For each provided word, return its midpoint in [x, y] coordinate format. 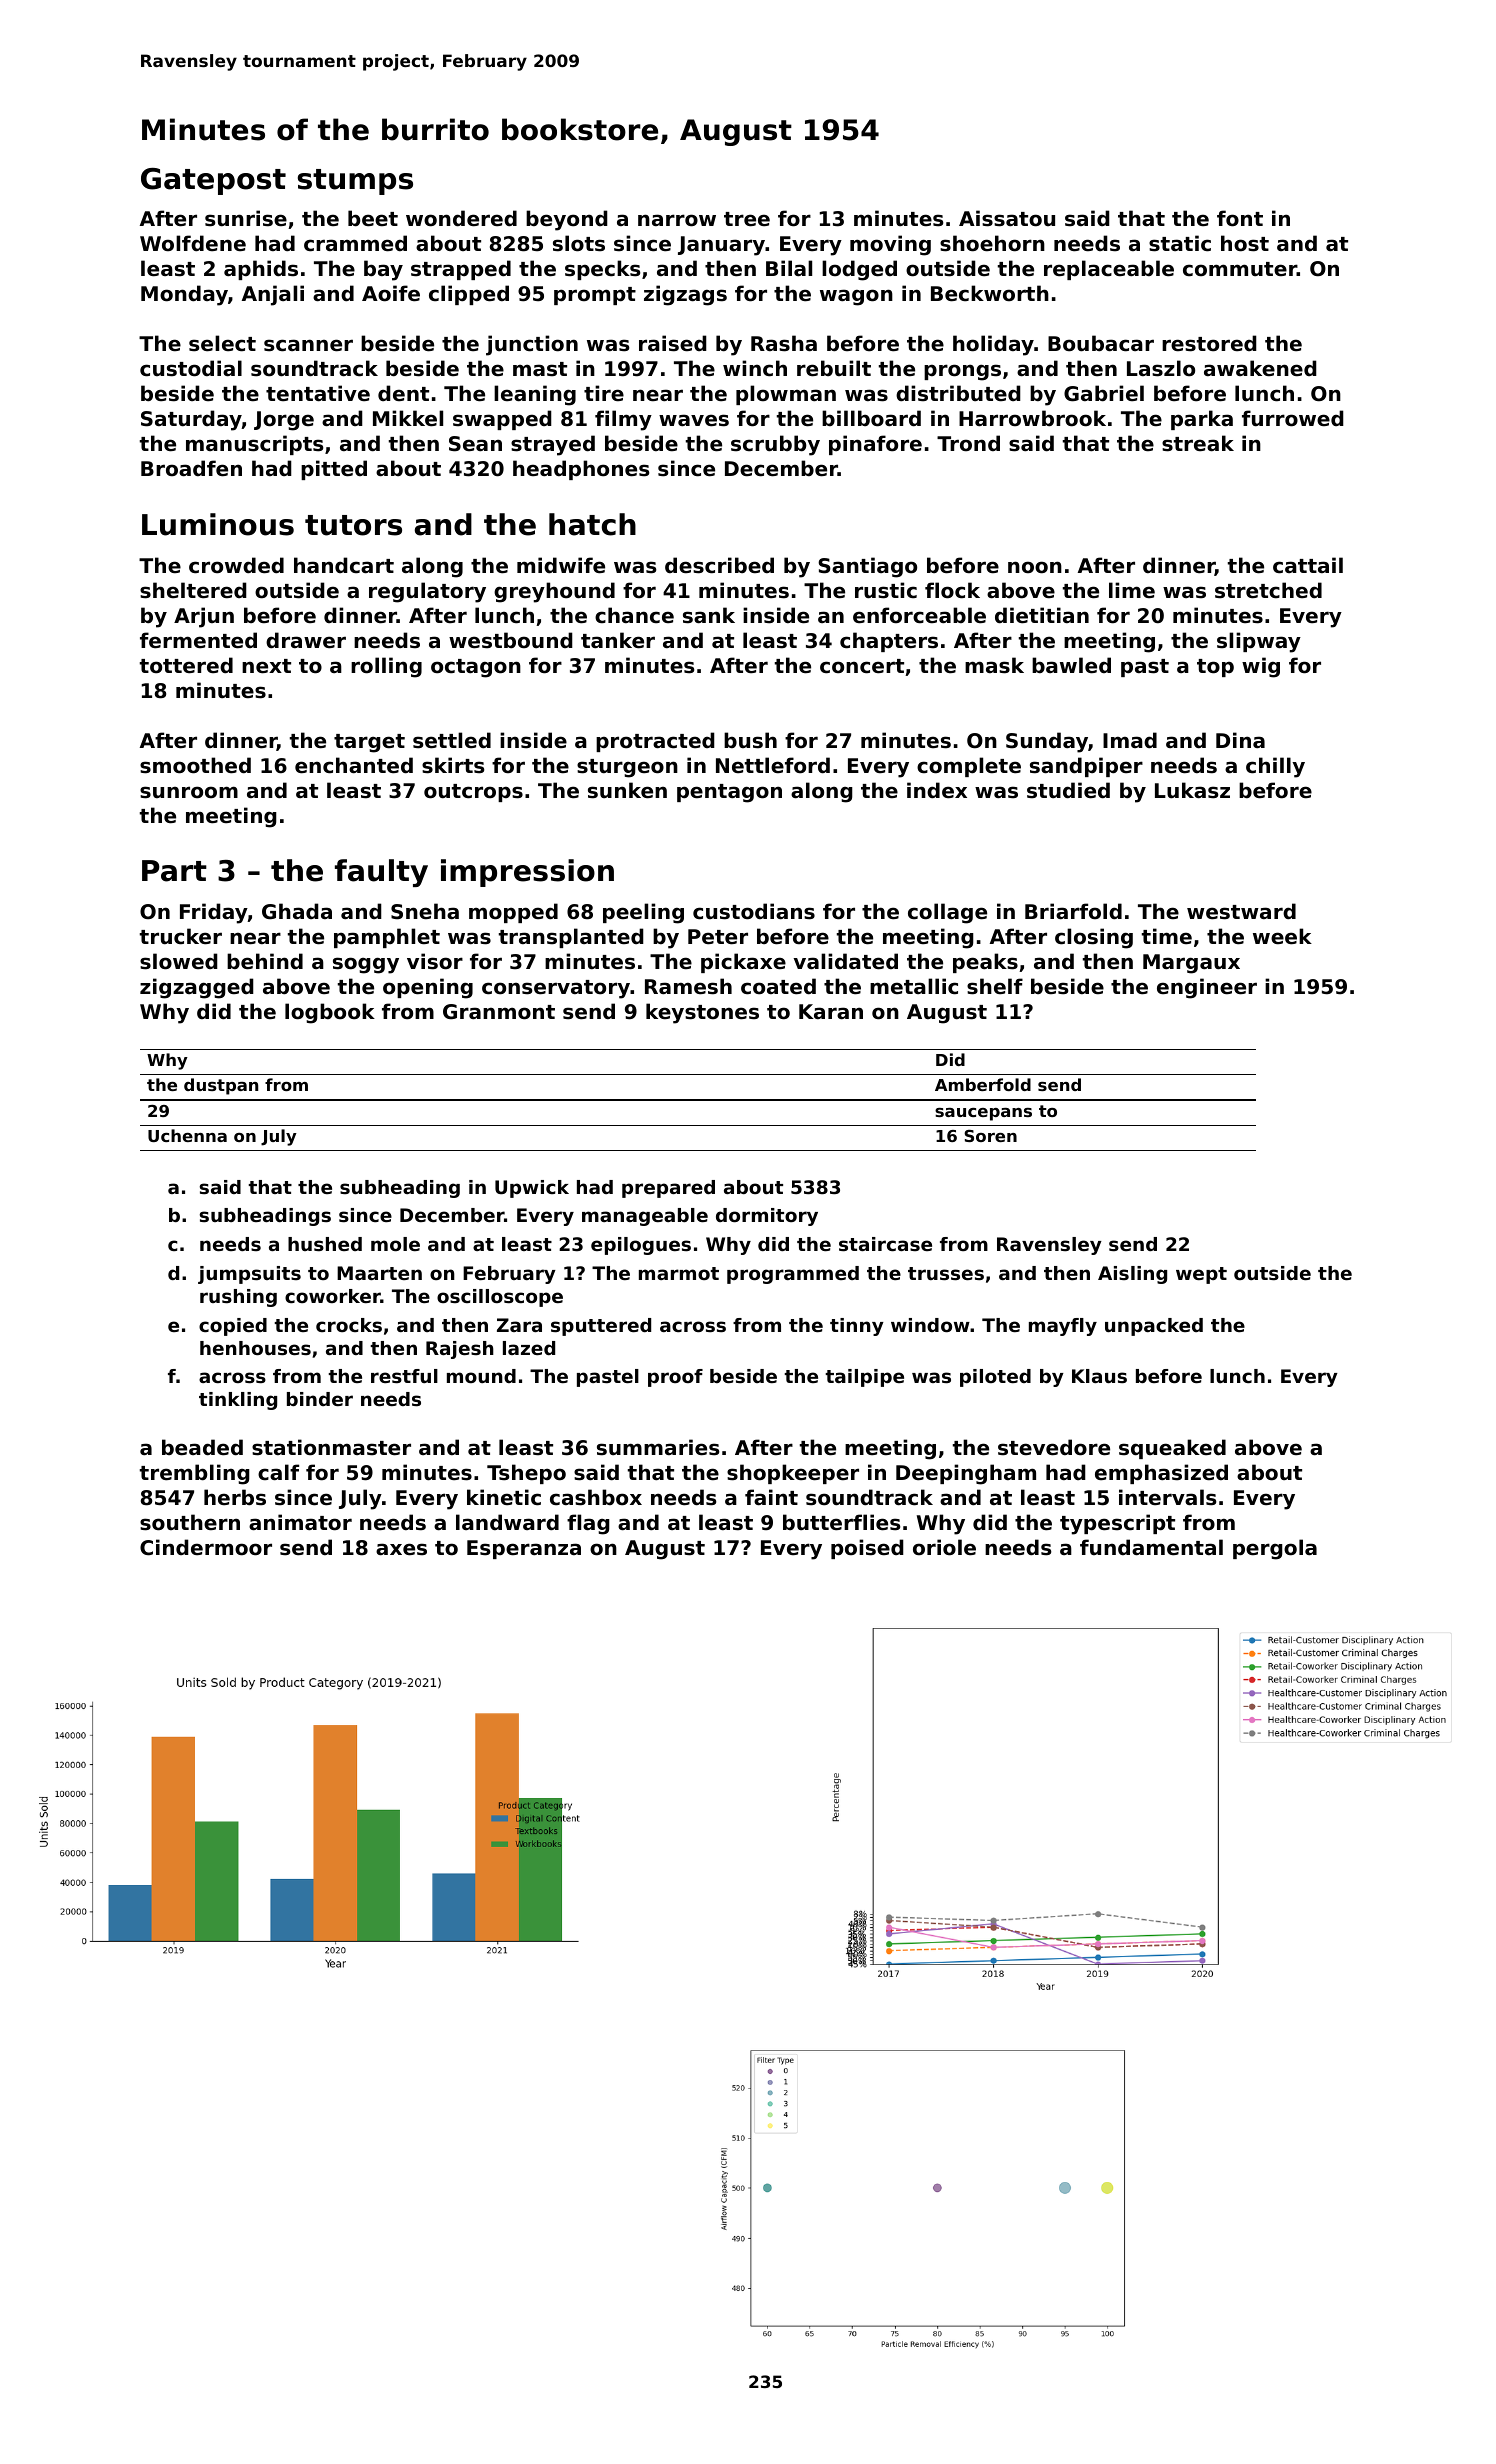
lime [1132, 590]
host [1245, 243]
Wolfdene [193, 243]
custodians [754, 911]
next [266, 666]
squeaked [1172, 1449]
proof [675, 1378]
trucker [181, 936]
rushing [238, 1298]
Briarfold [1073, 911]
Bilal [789, 268]
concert [862, 666]
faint [771, 1497]
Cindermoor [206, 1547]
